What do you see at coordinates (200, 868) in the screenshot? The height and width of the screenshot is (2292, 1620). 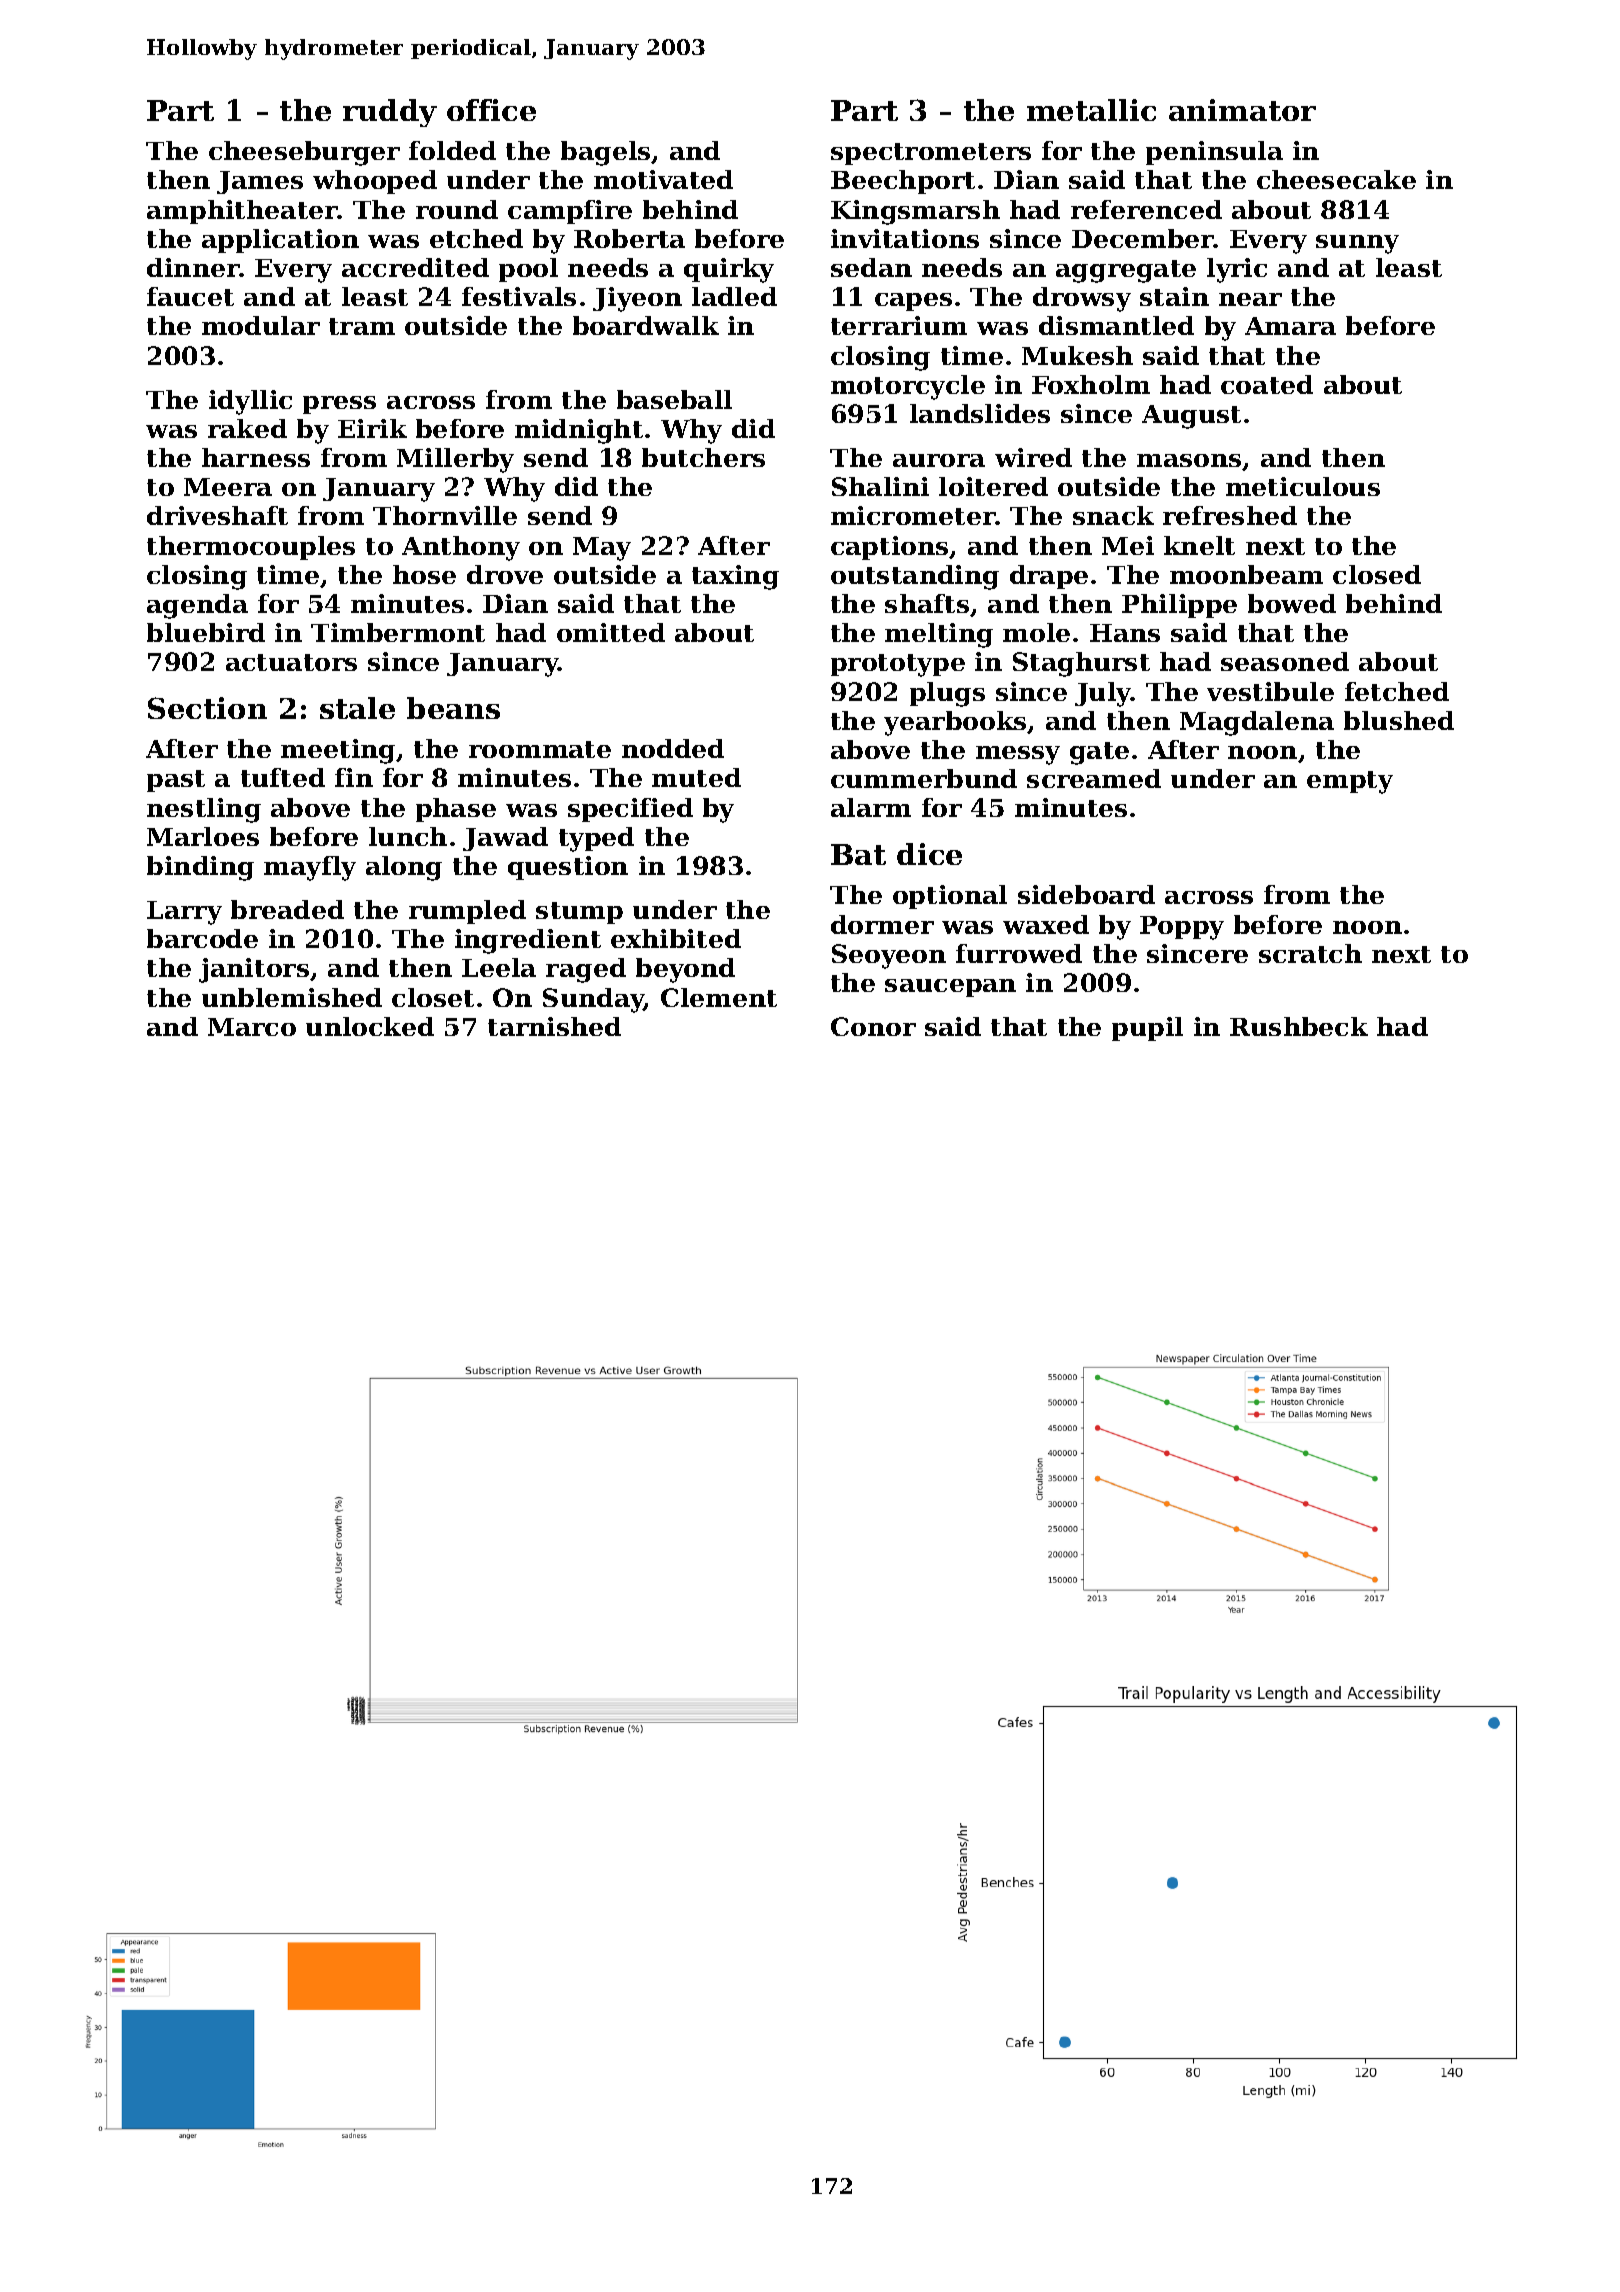 I see `binding` at bounding box center [200, 868].
